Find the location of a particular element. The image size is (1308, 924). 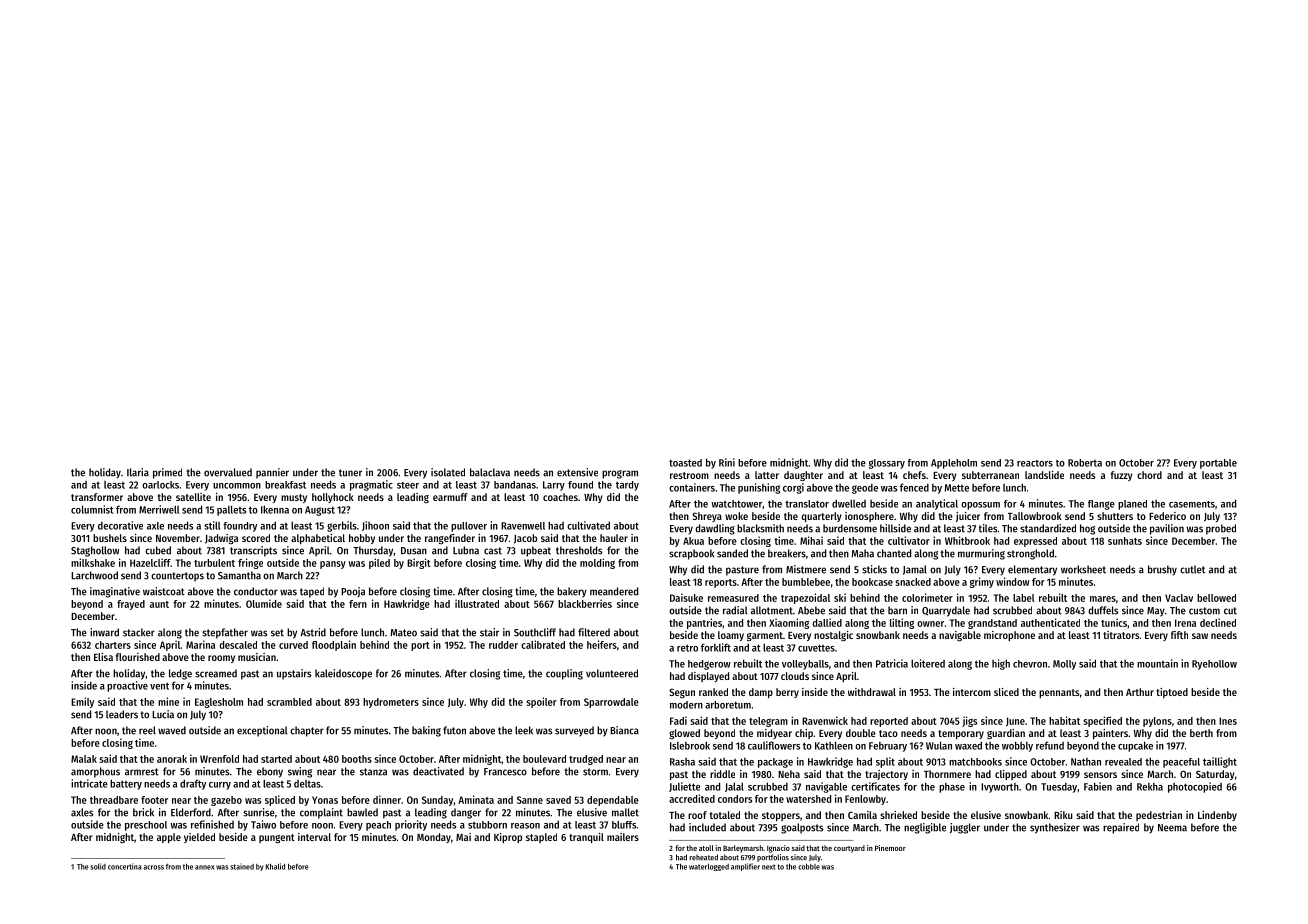

glossary is located at coordinates (887, 464).
